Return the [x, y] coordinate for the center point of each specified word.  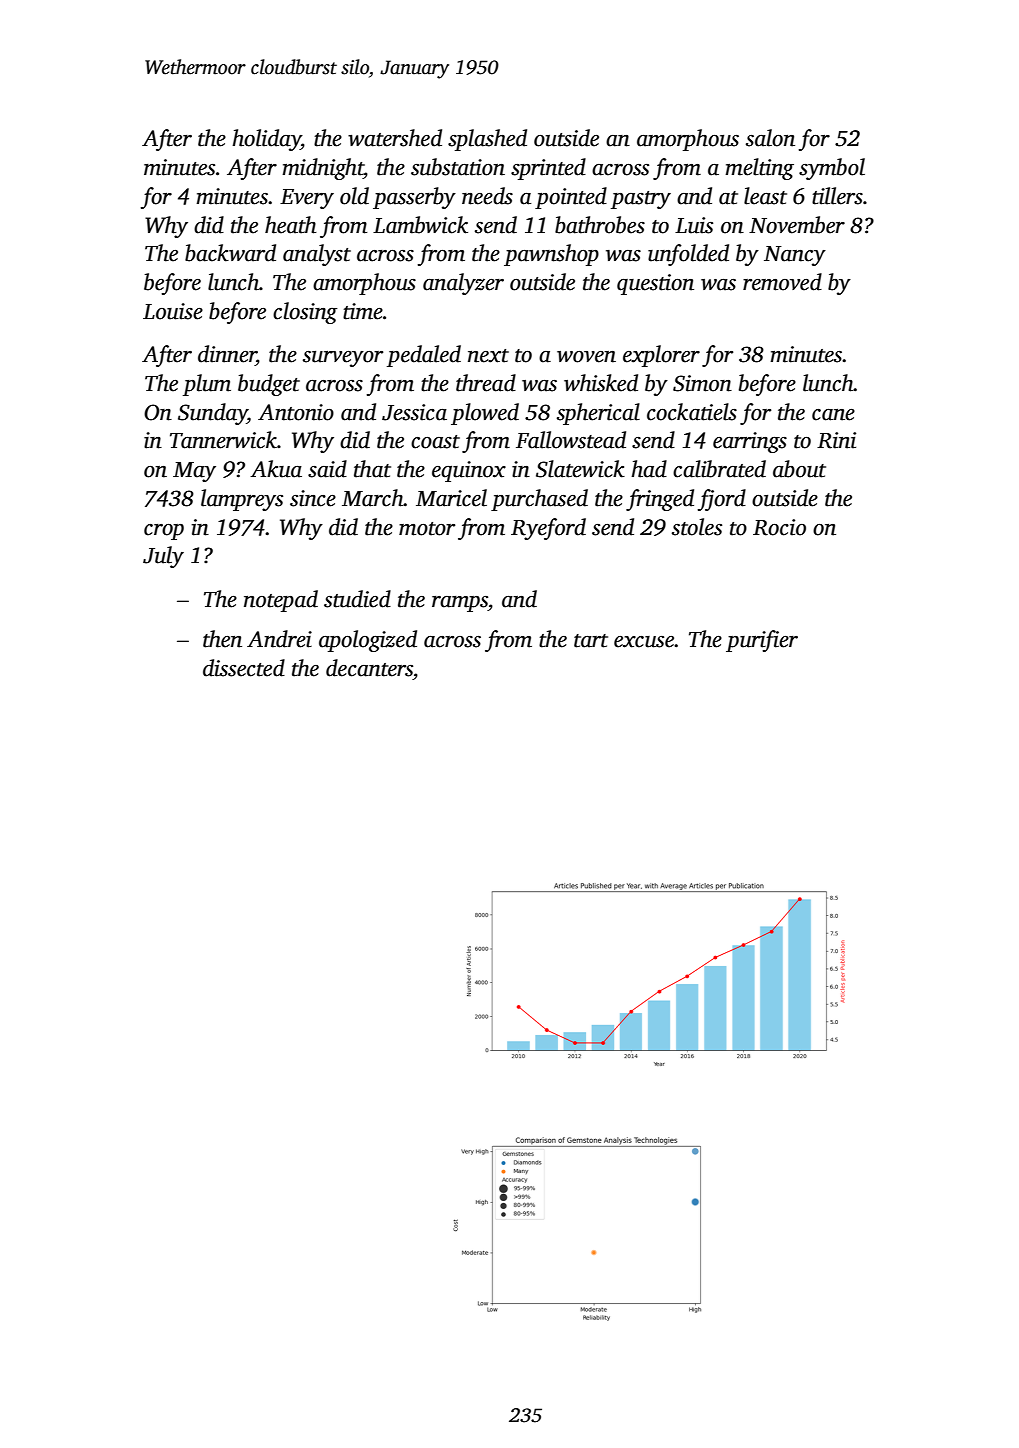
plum [207, 385]
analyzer [463, 284]
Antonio [296, 412]
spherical [598, 414]
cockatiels [692, 412]
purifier [762, 641]
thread [486, 383]
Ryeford [548, 529]
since [313, 498]
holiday [266, 140]
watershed [395, 138]
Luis [694, 225]
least [765, 196]
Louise [173, 311]
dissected [244, 668]
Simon [702, 383]
